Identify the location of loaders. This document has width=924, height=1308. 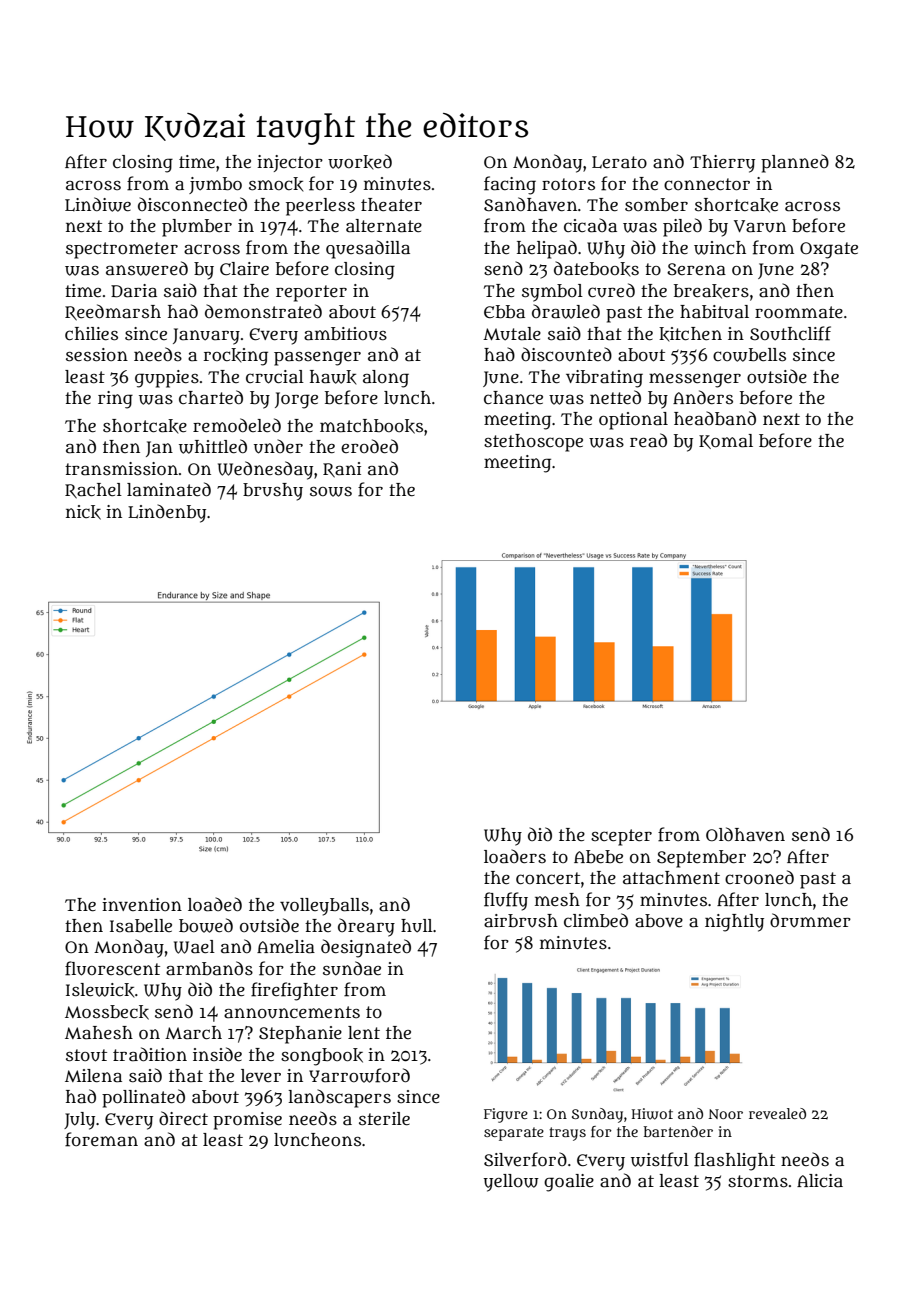
(515, 856).
